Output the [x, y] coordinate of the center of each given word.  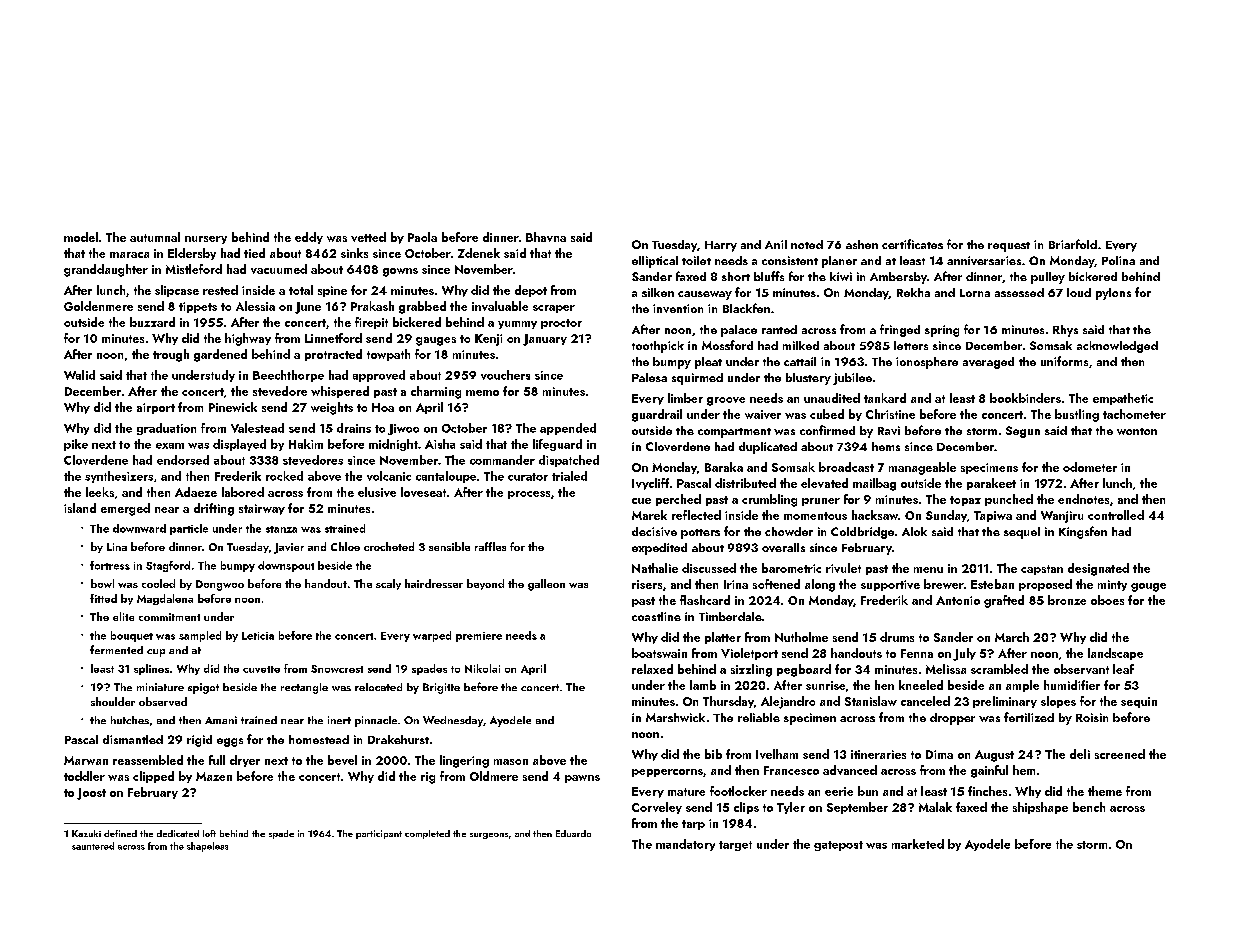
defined [120, 833]
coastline [656, 616]
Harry [721, 246]
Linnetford [333, 338]
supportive [890, 585]
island [80, 508]
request [1009, 247]
